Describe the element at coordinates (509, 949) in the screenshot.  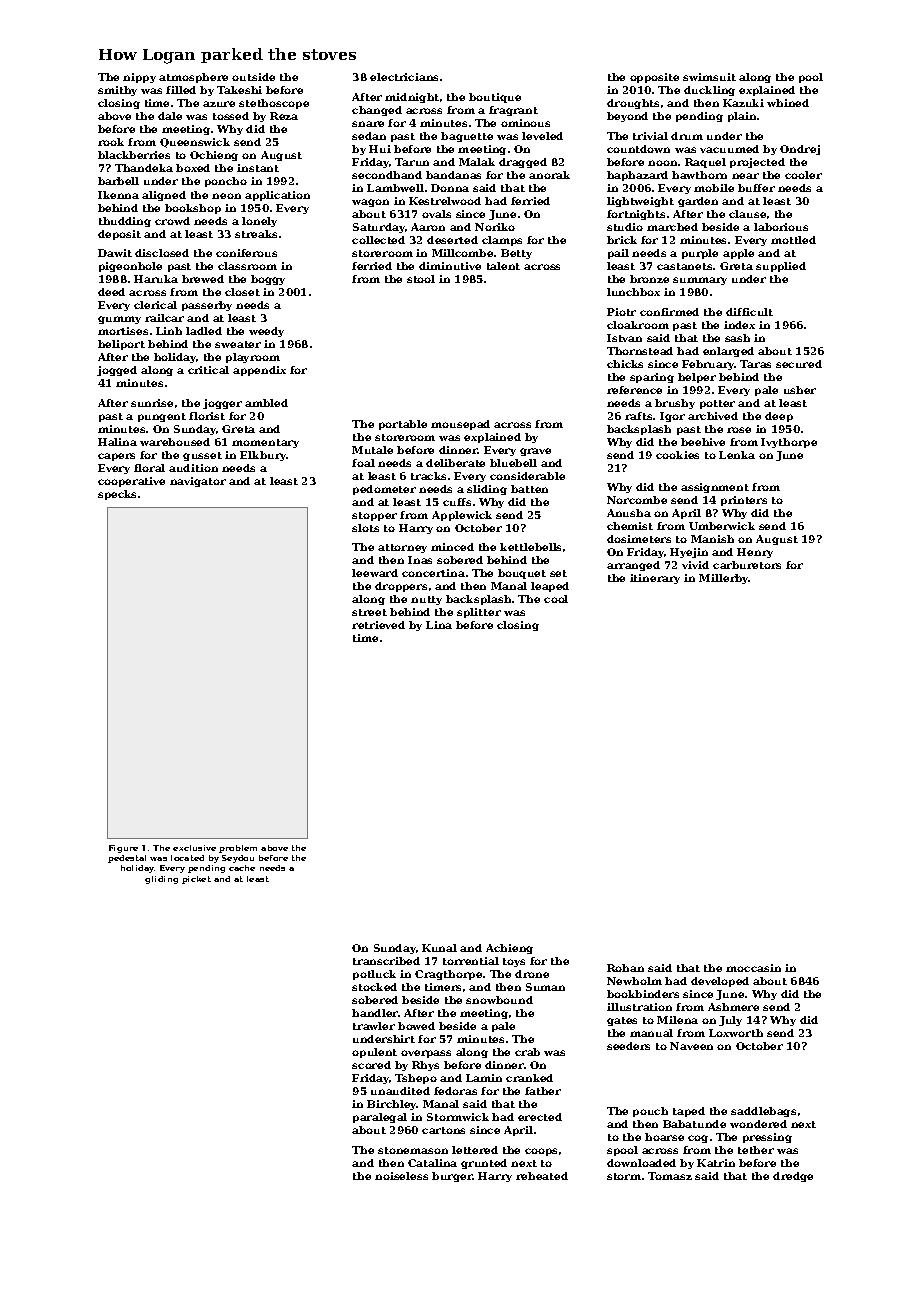
I see `Achieng` at that location.
